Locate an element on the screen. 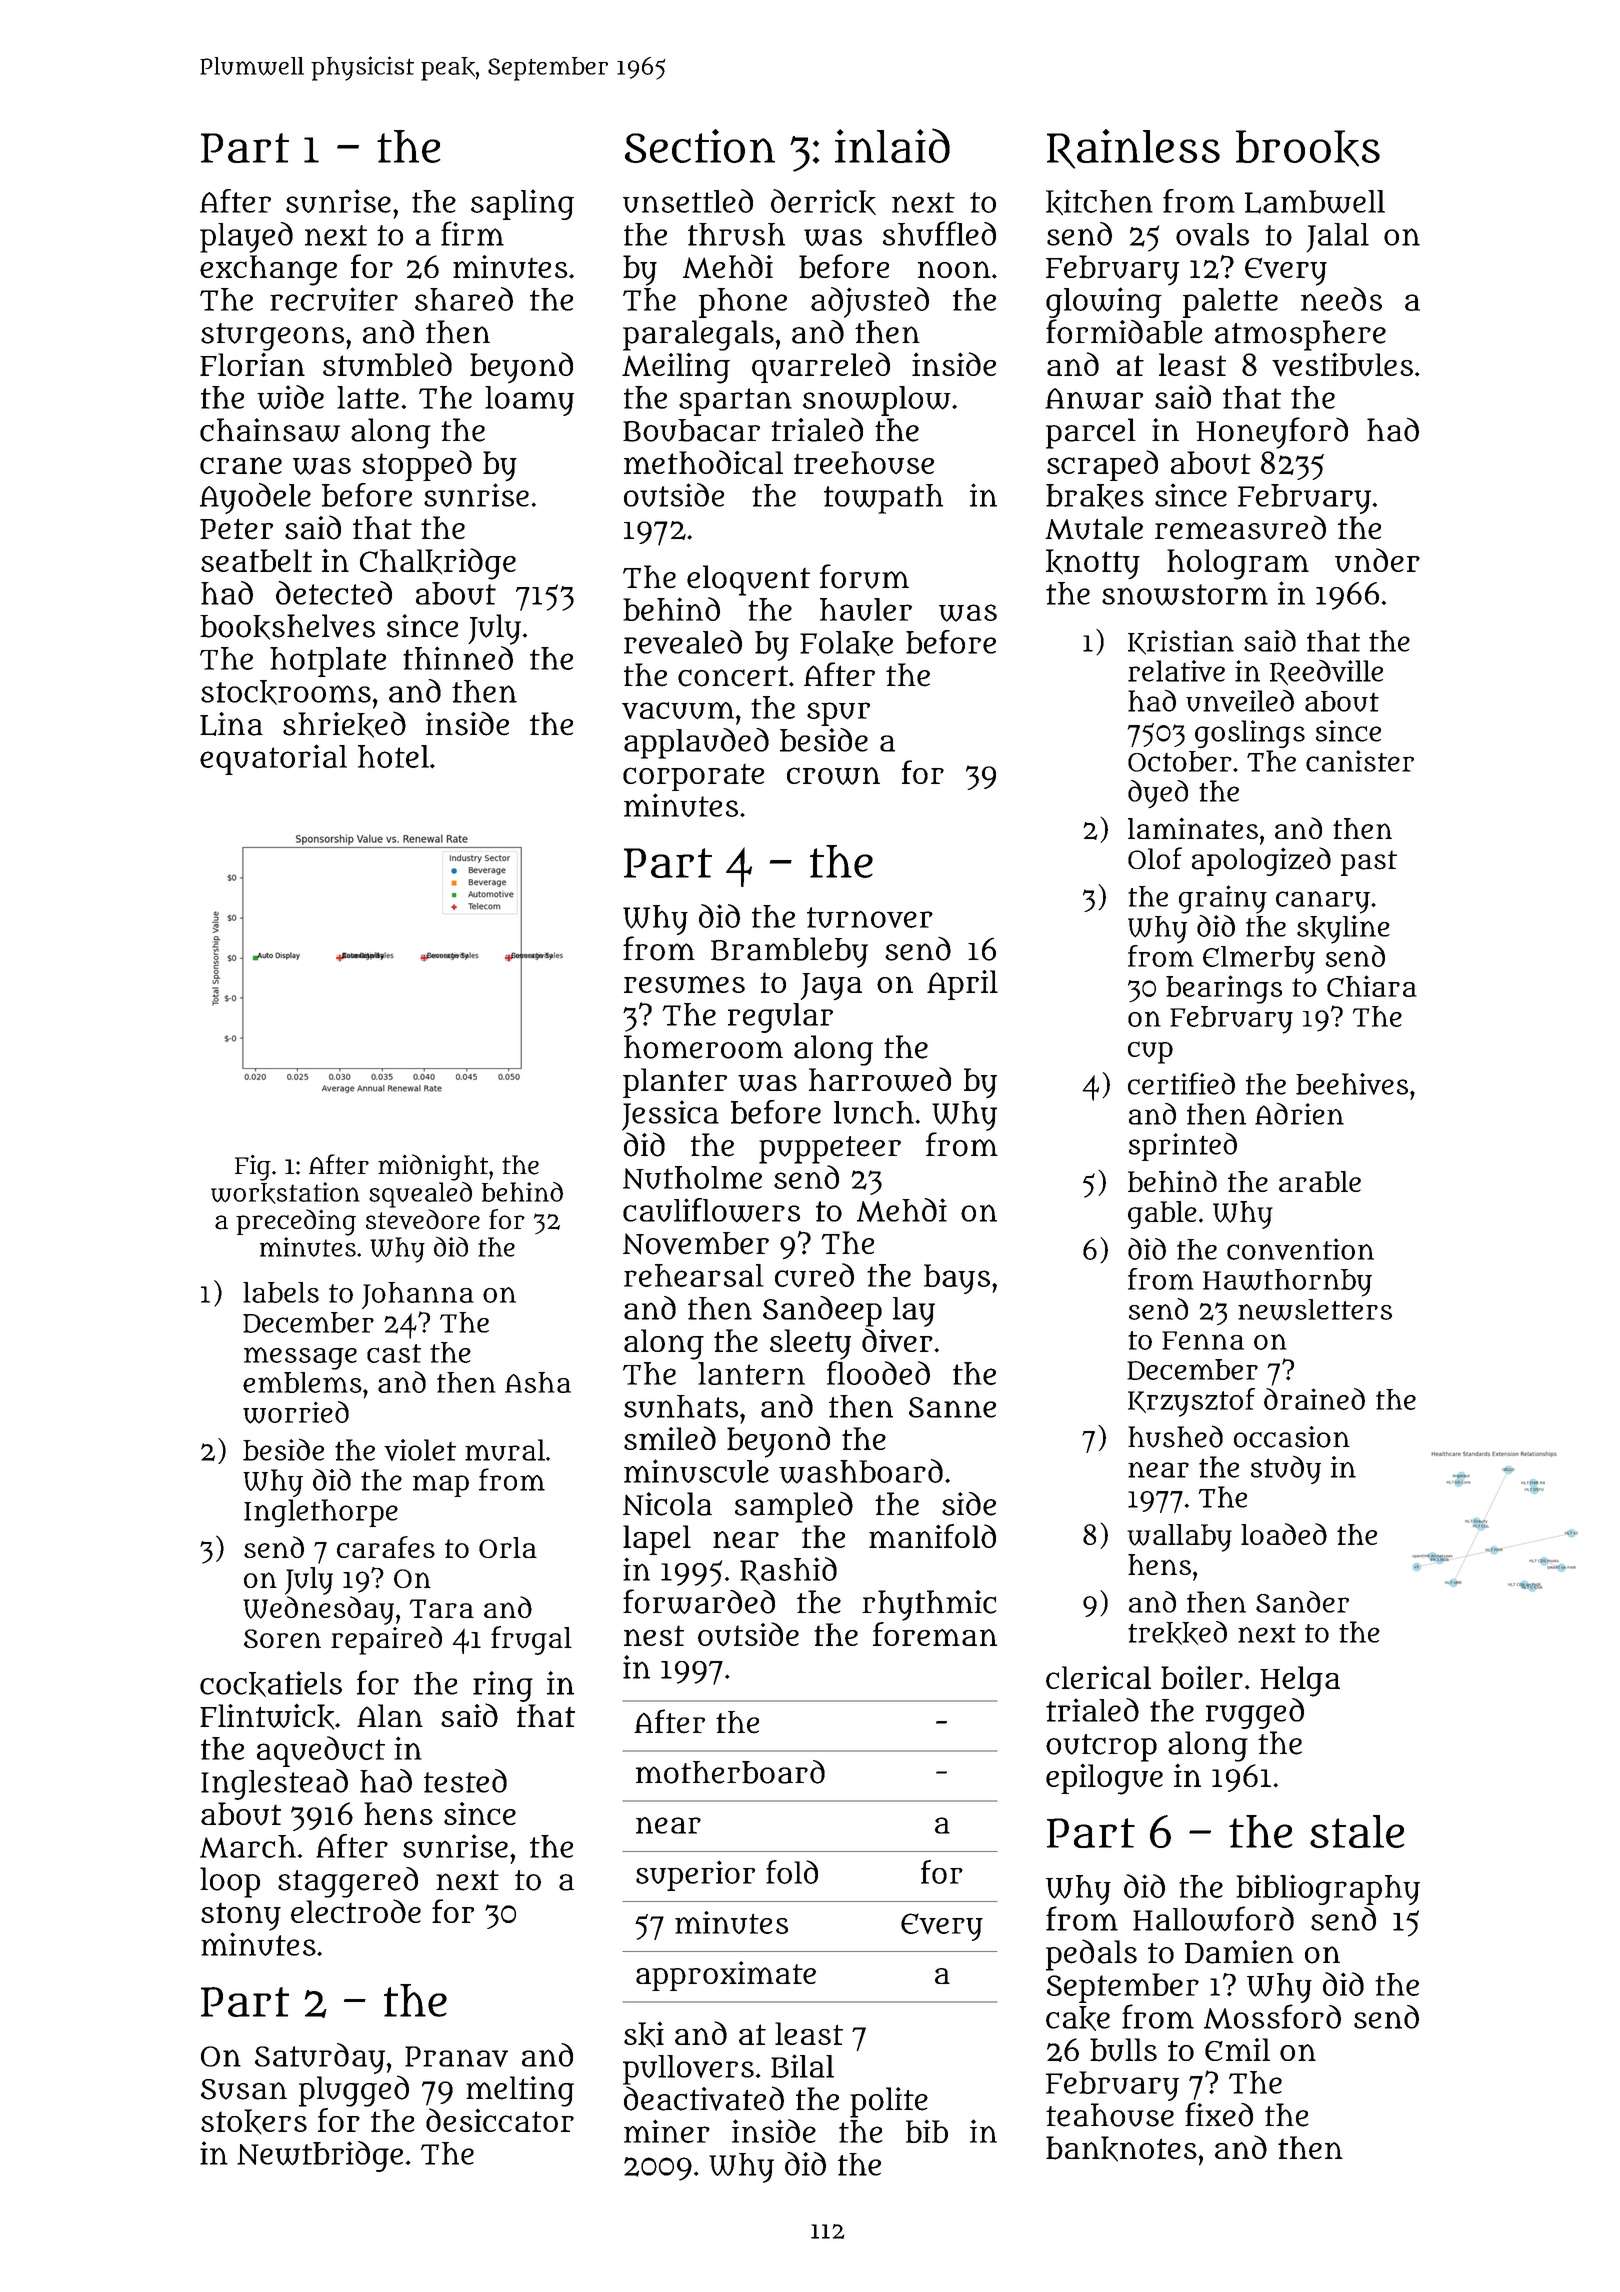 Image resolution: width=1620 pixels, height=2292 pixels. shared is located at coordinates (464, 299).
